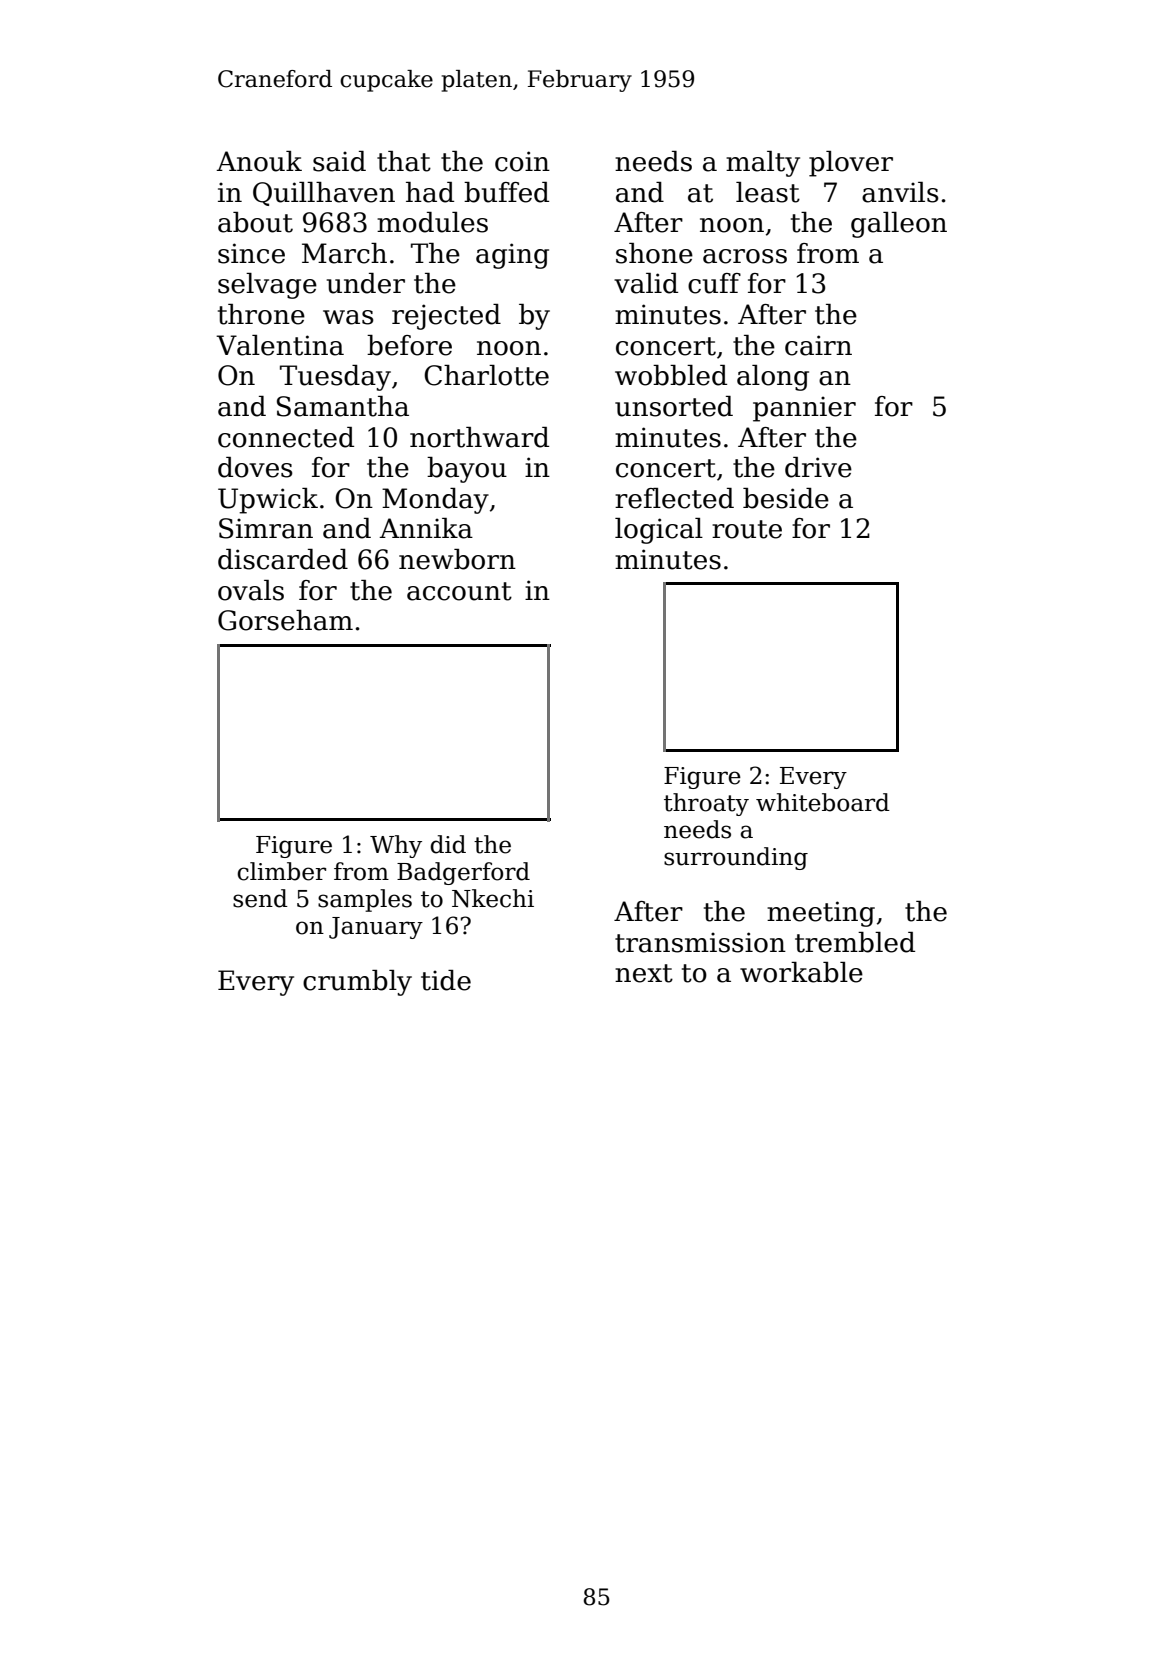 The height and width of the screenshot is (1654, 1165). Describe the element at coordinates (285, 620) in the screenshot. I see `Gorseham` at that location.
